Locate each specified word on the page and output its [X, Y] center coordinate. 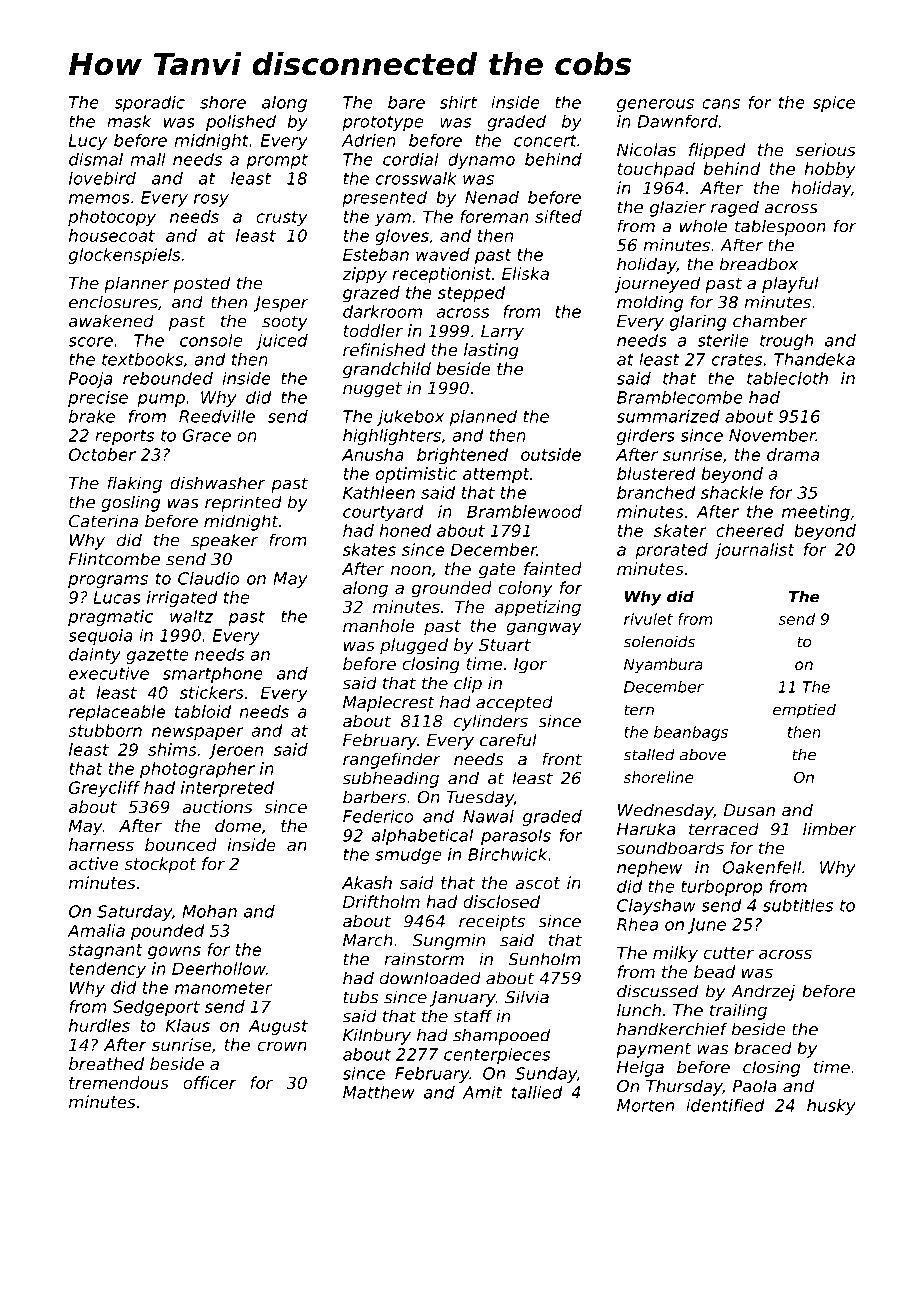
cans [721, 104]
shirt [458, 102]
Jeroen [235, 751]
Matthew [379, 1092]
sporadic [149, 104]
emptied [804, 711]
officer [210, 1082]
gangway [544, 629]
